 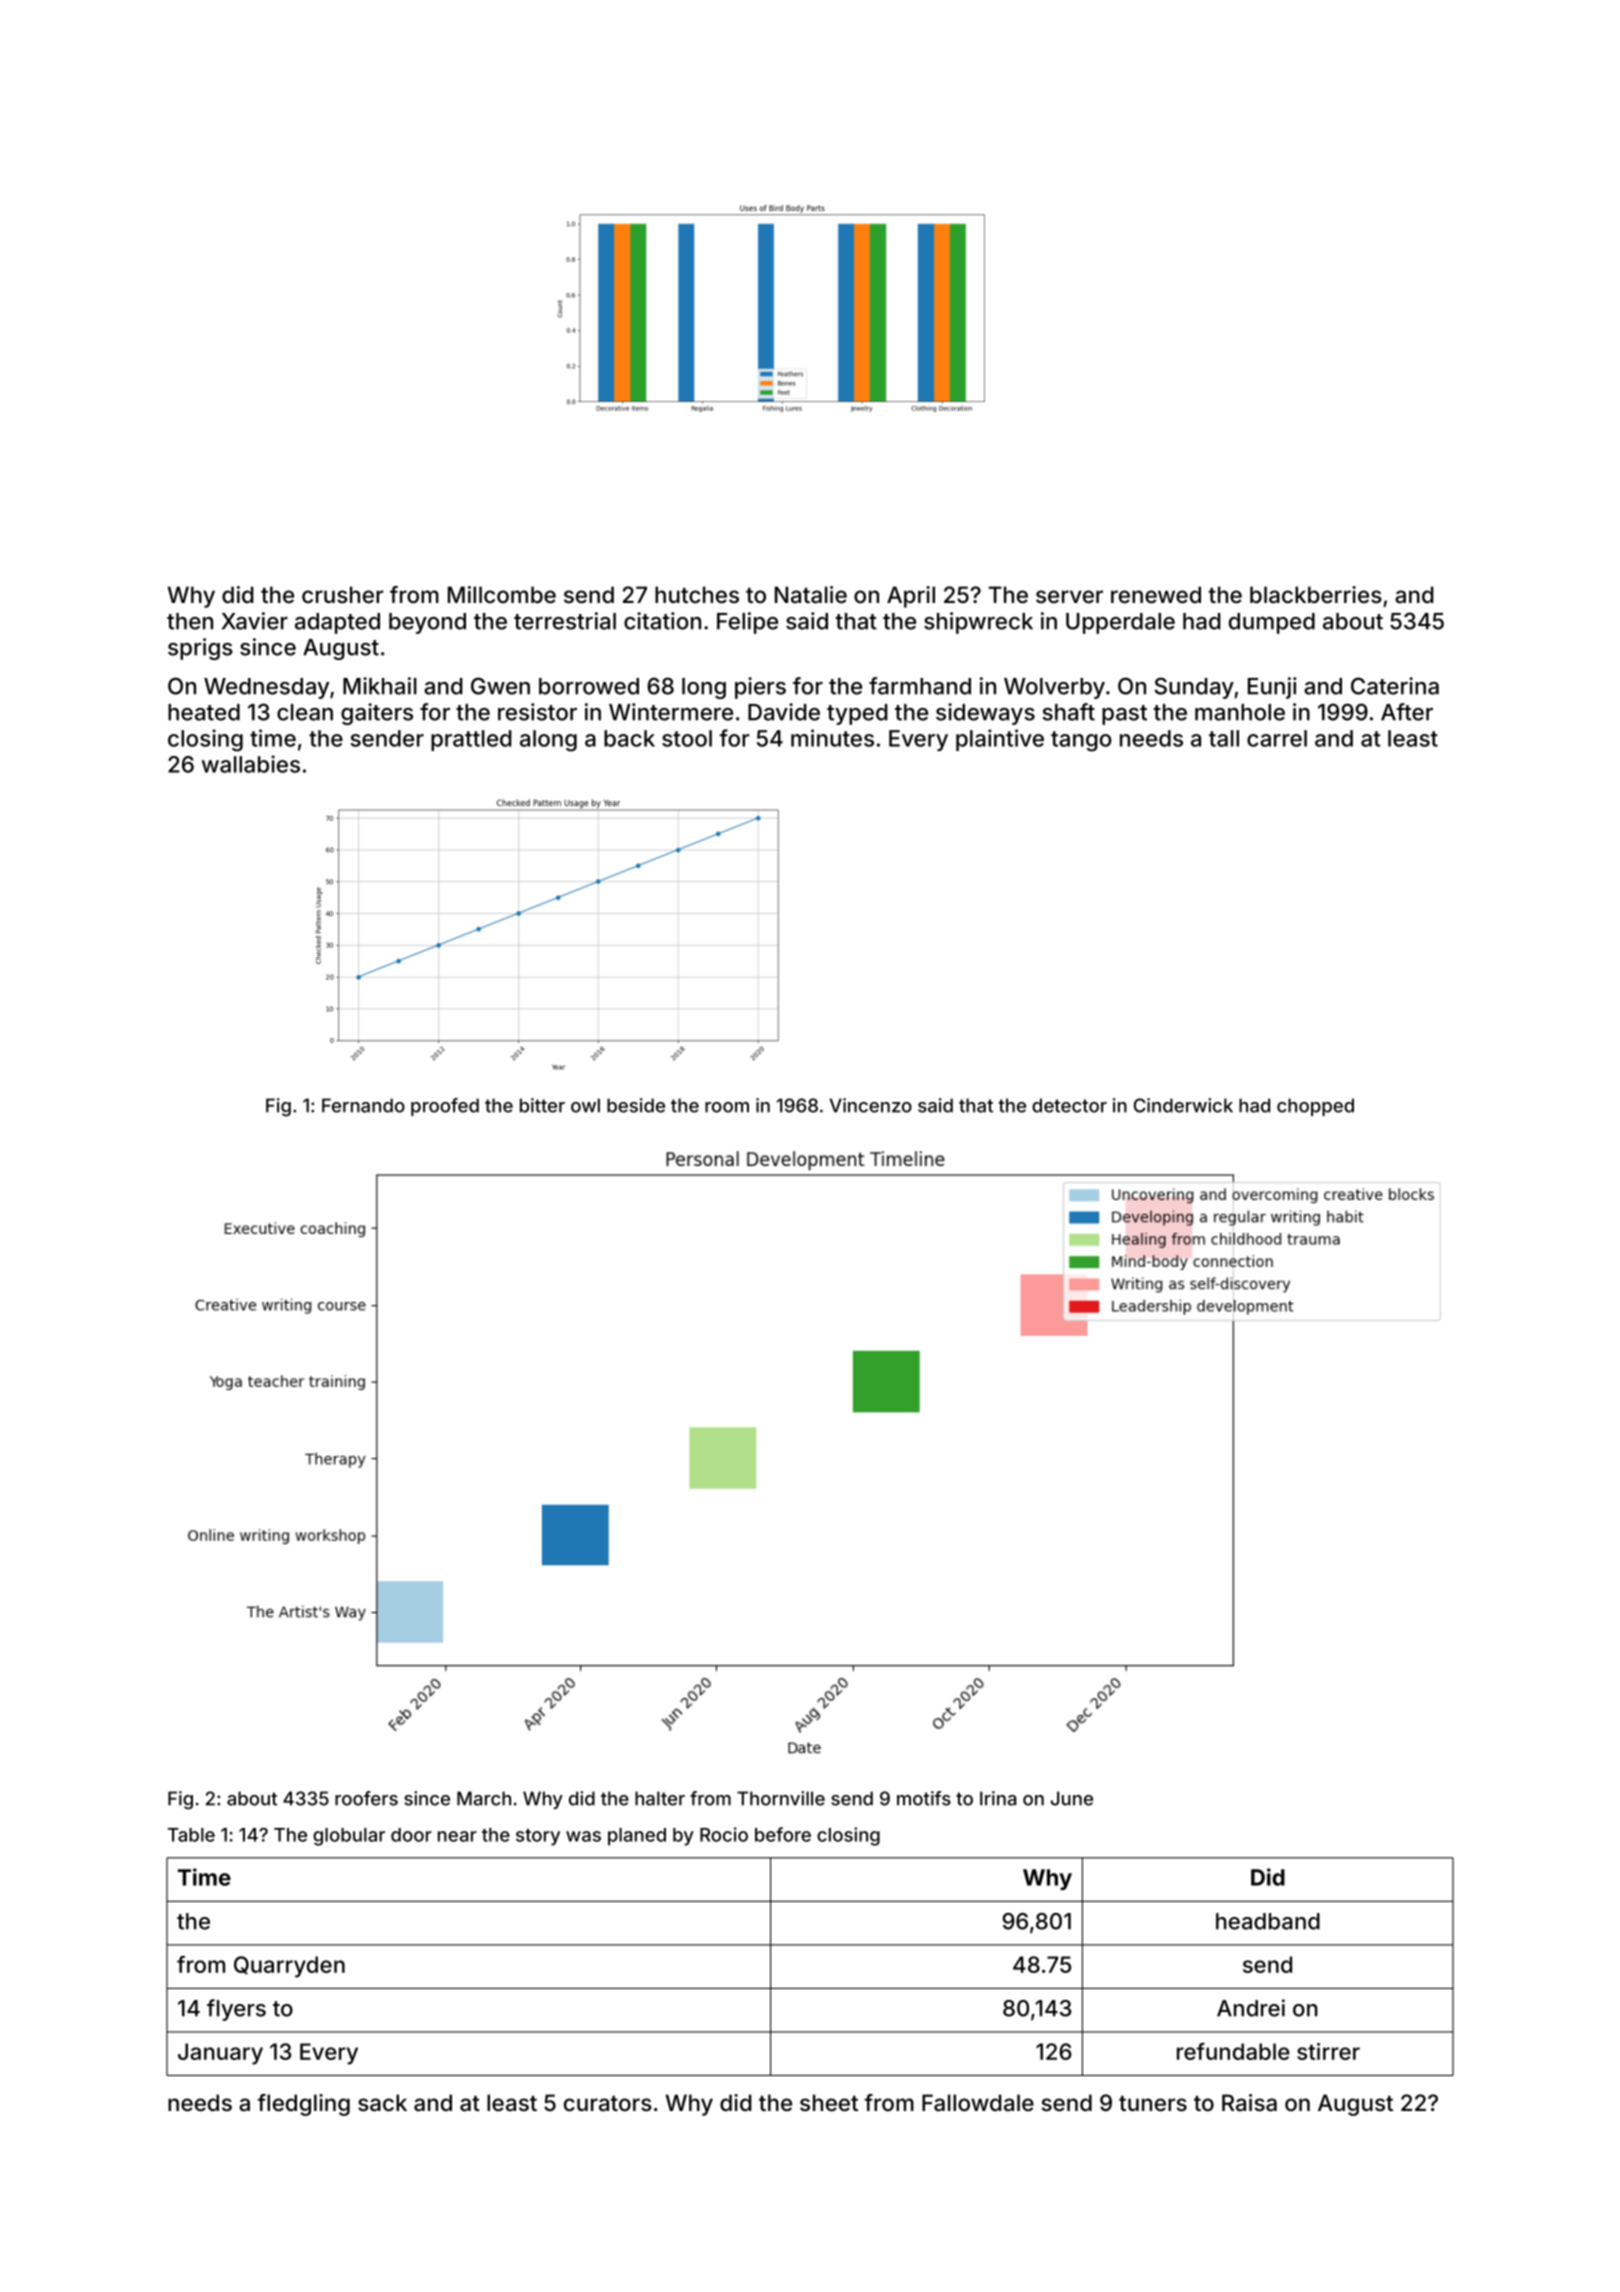 What do you see at coordinates (204, 712) in the image?
I see `heated` at bounding box center [204, 712].
